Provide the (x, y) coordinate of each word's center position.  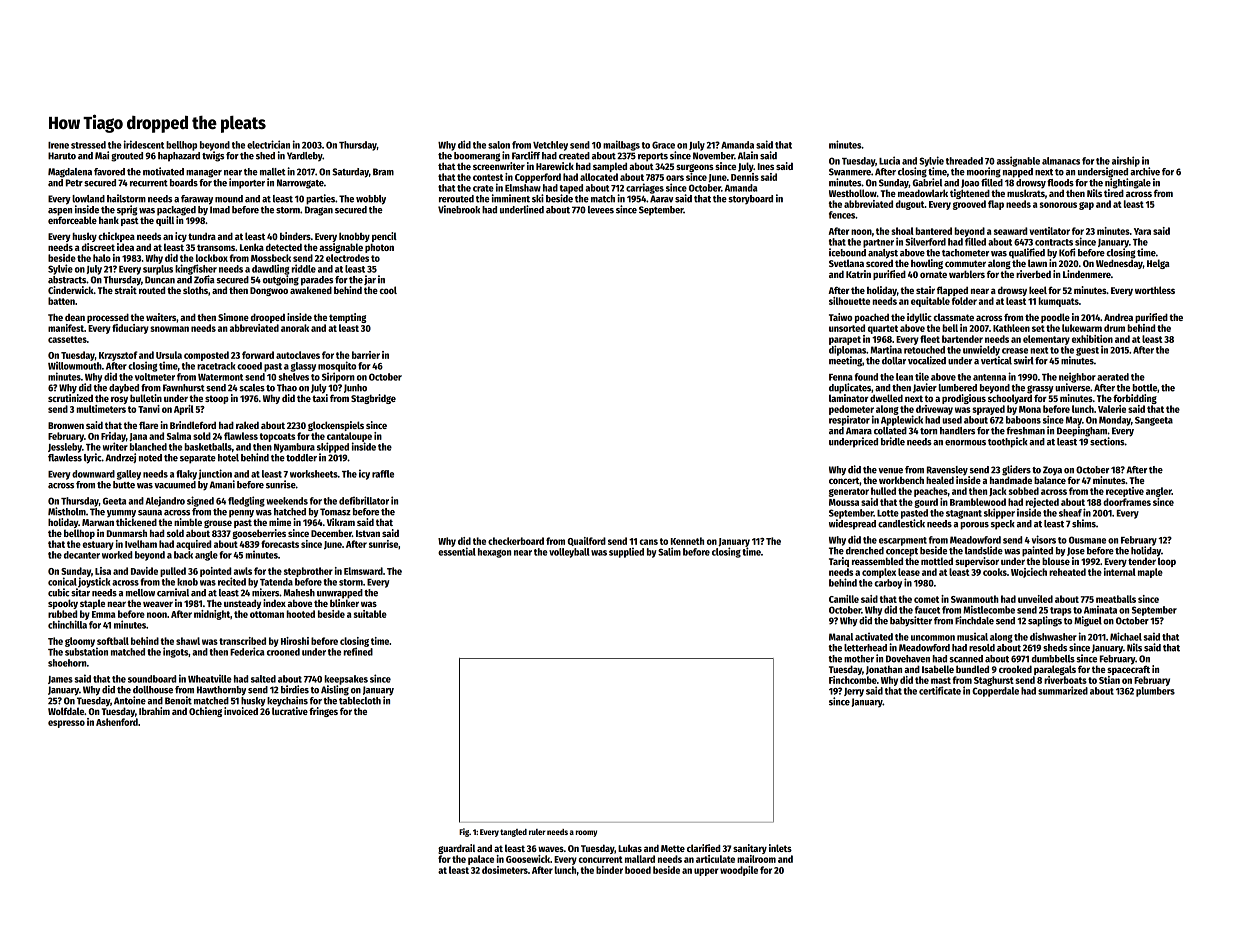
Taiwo (840, 317)
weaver (158, 604)
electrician (268, 144)
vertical (996, 360)
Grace (663, 145)
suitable (370, 614)
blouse (1056, 561)
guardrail (456, 849)
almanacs (1061, 161)
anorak (295, 328)
